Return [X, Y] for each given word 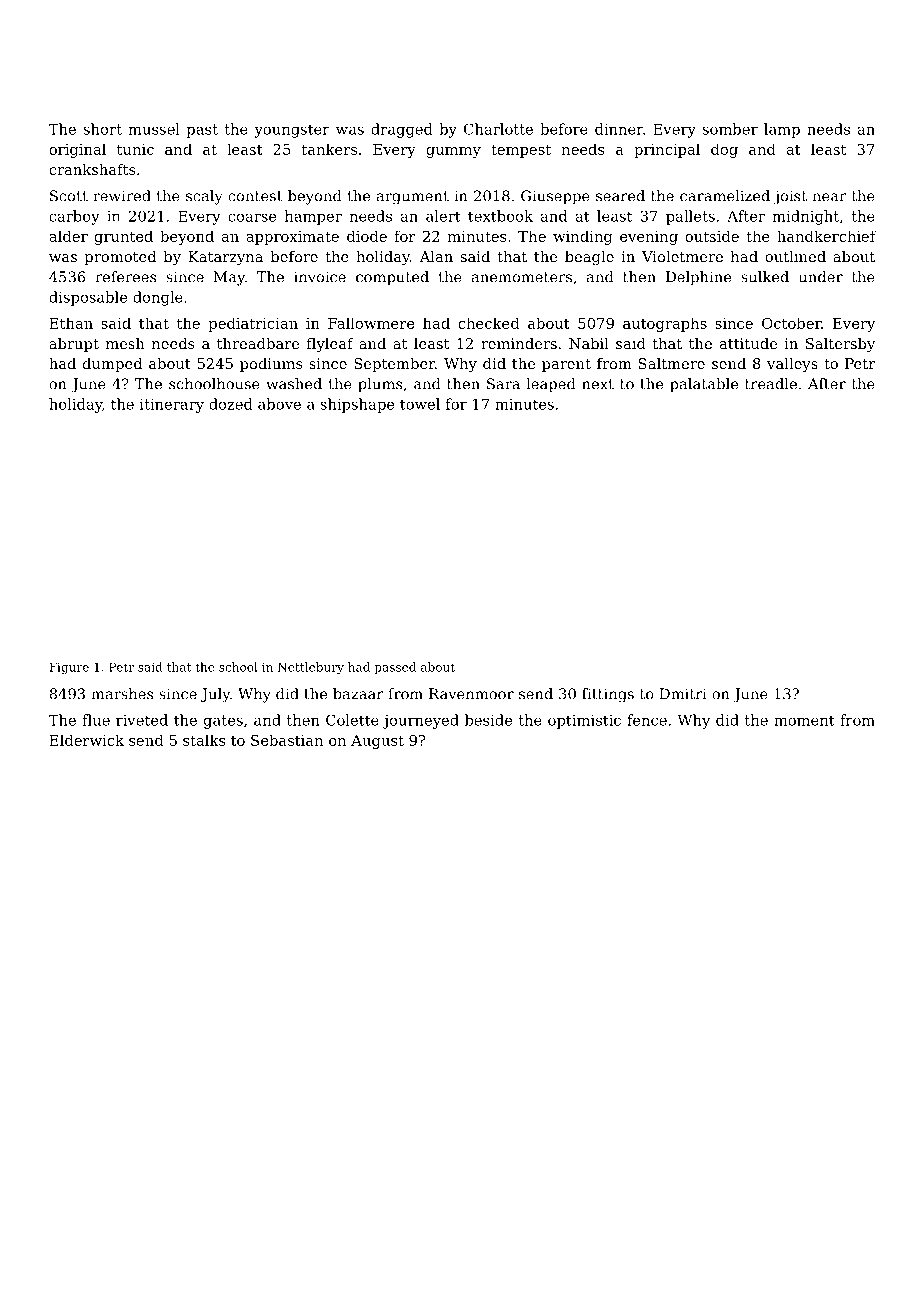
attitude [748, 343]
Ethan [71, 323]
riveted [142, 720]
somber [730, 129]
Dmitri [683, 694]
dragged [402, 130]
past [202, 131]
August [377, 742]
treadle [771, 384]
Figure [69, 668]
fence [647, 720]
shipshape [357, 405]
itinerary [172, 406]
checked [488, 323]
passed [395, 668]
